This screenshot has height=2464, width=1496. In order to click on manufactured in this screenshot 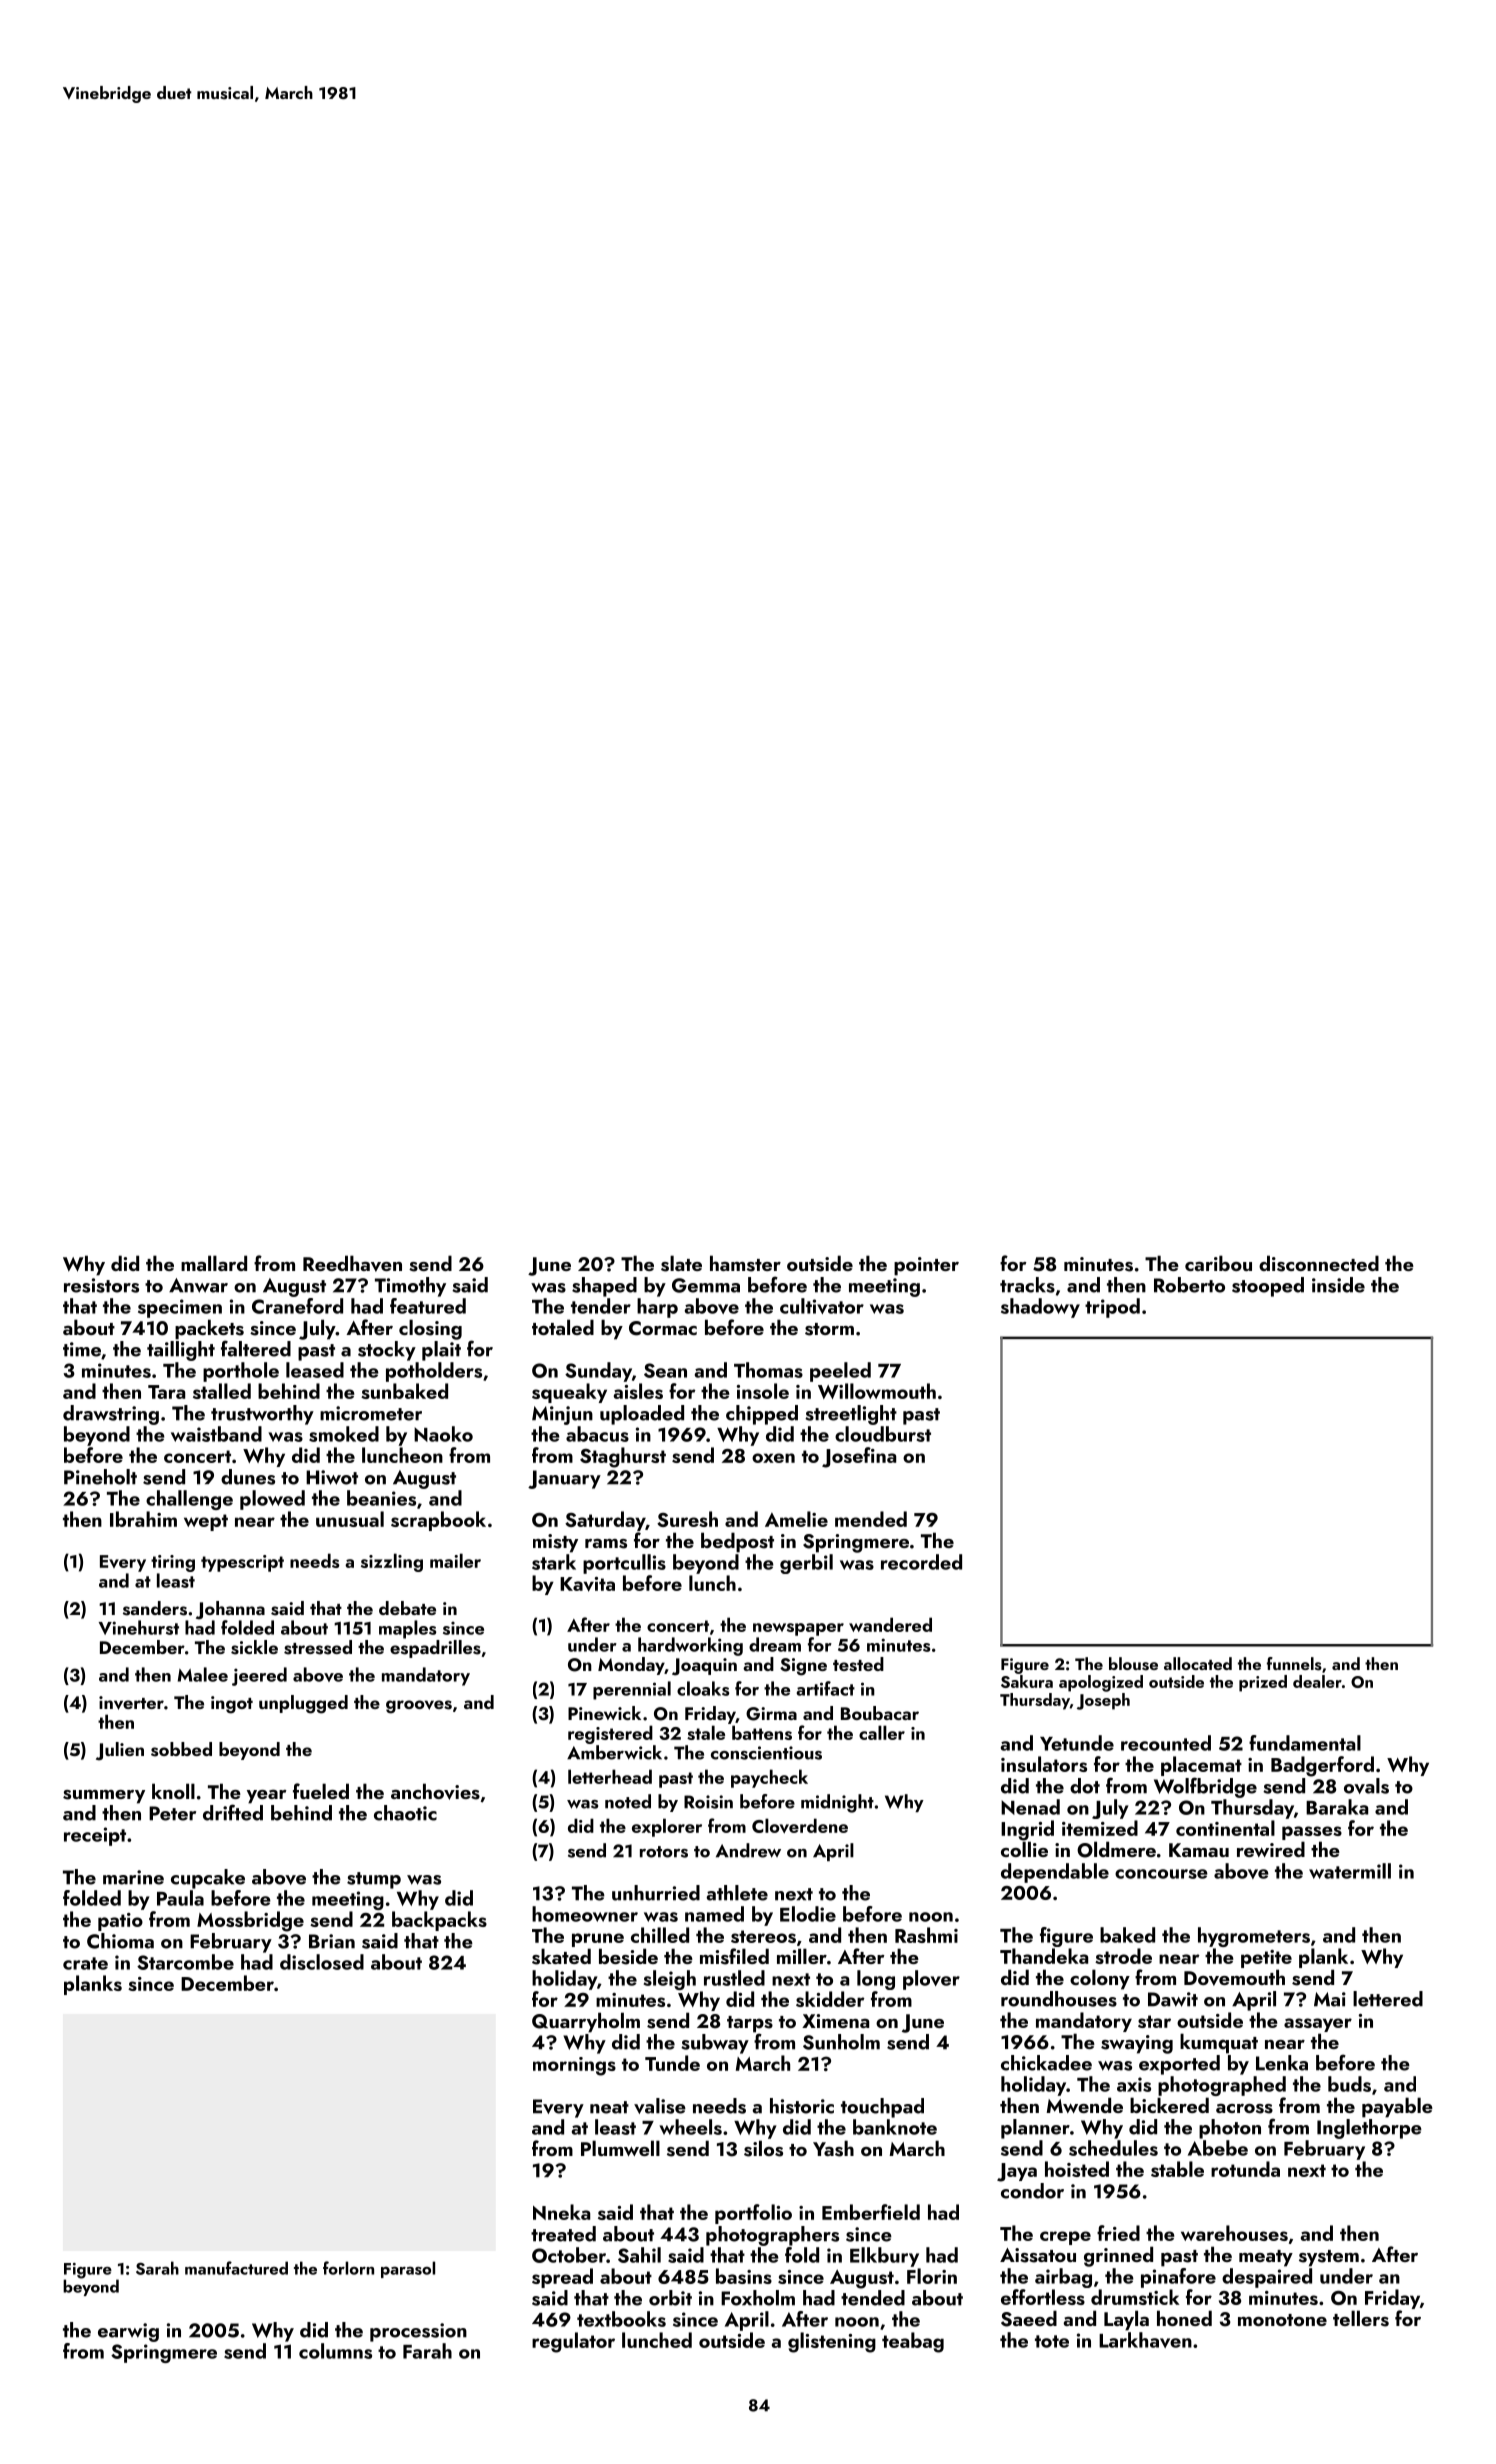, I will do `click(236, 2268)`.
